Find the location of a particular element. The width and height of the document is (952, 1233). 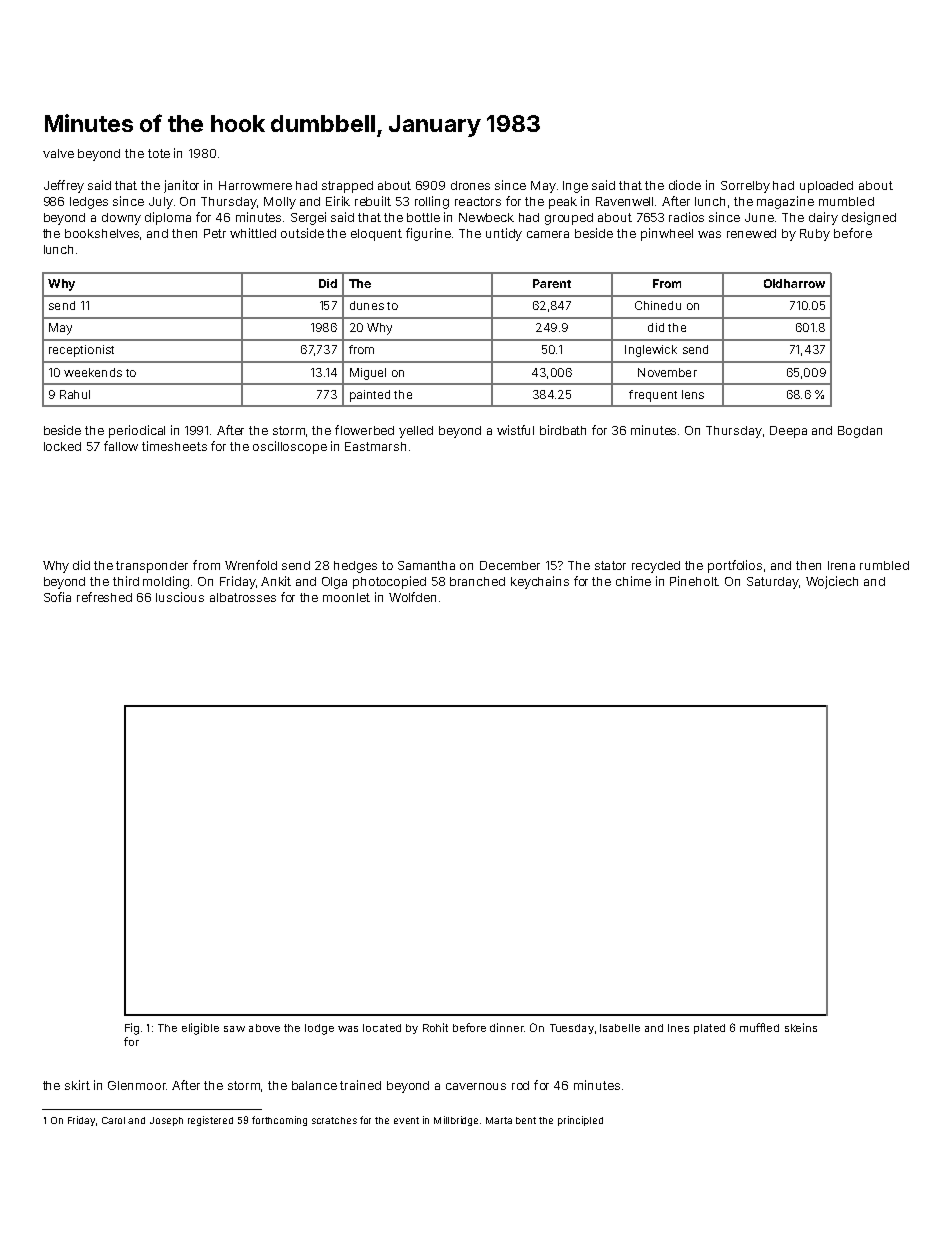

bent is located at coordinates (526, 1120).
